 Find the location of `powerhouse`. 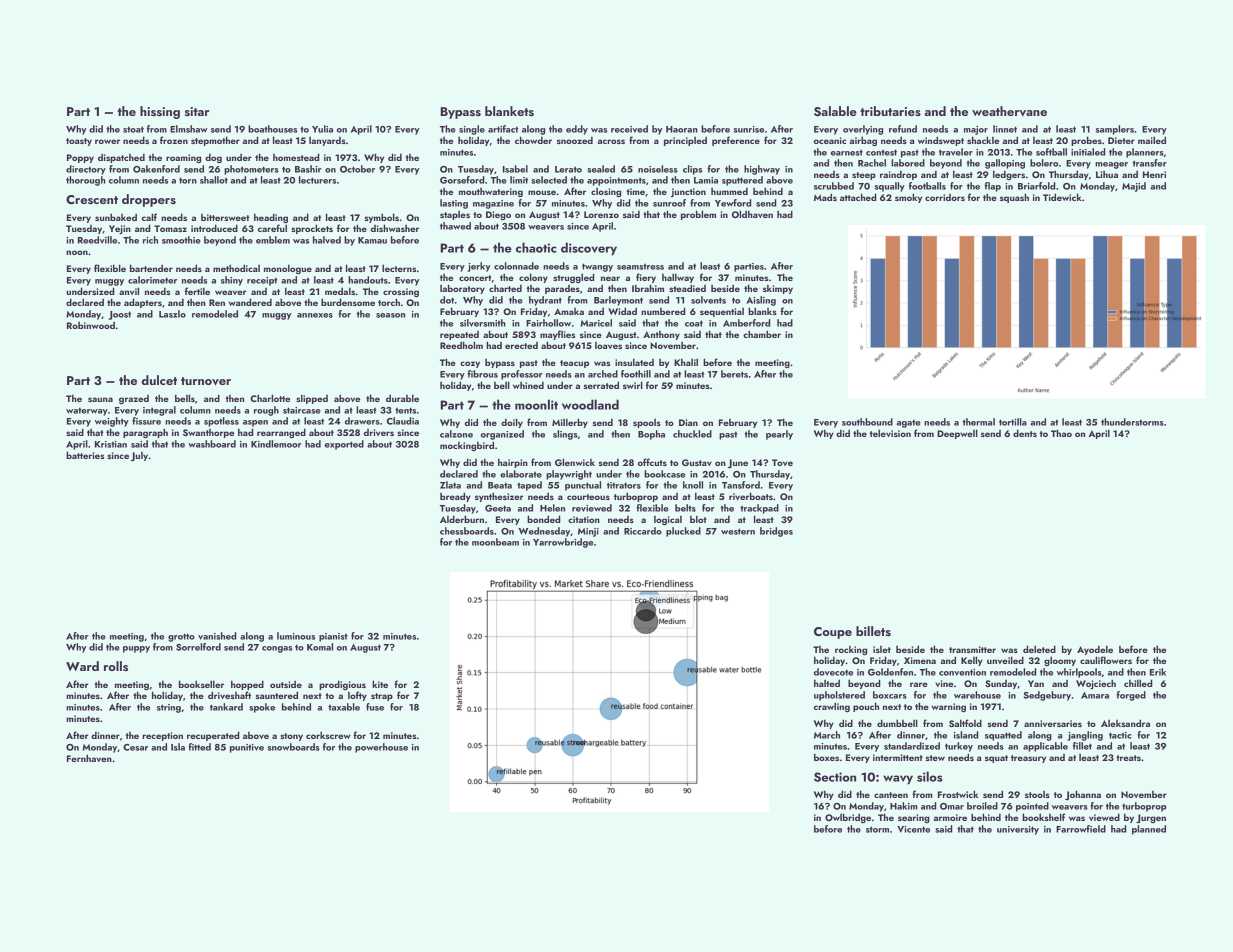

powerhouse is located at coordinates (381, 748).
